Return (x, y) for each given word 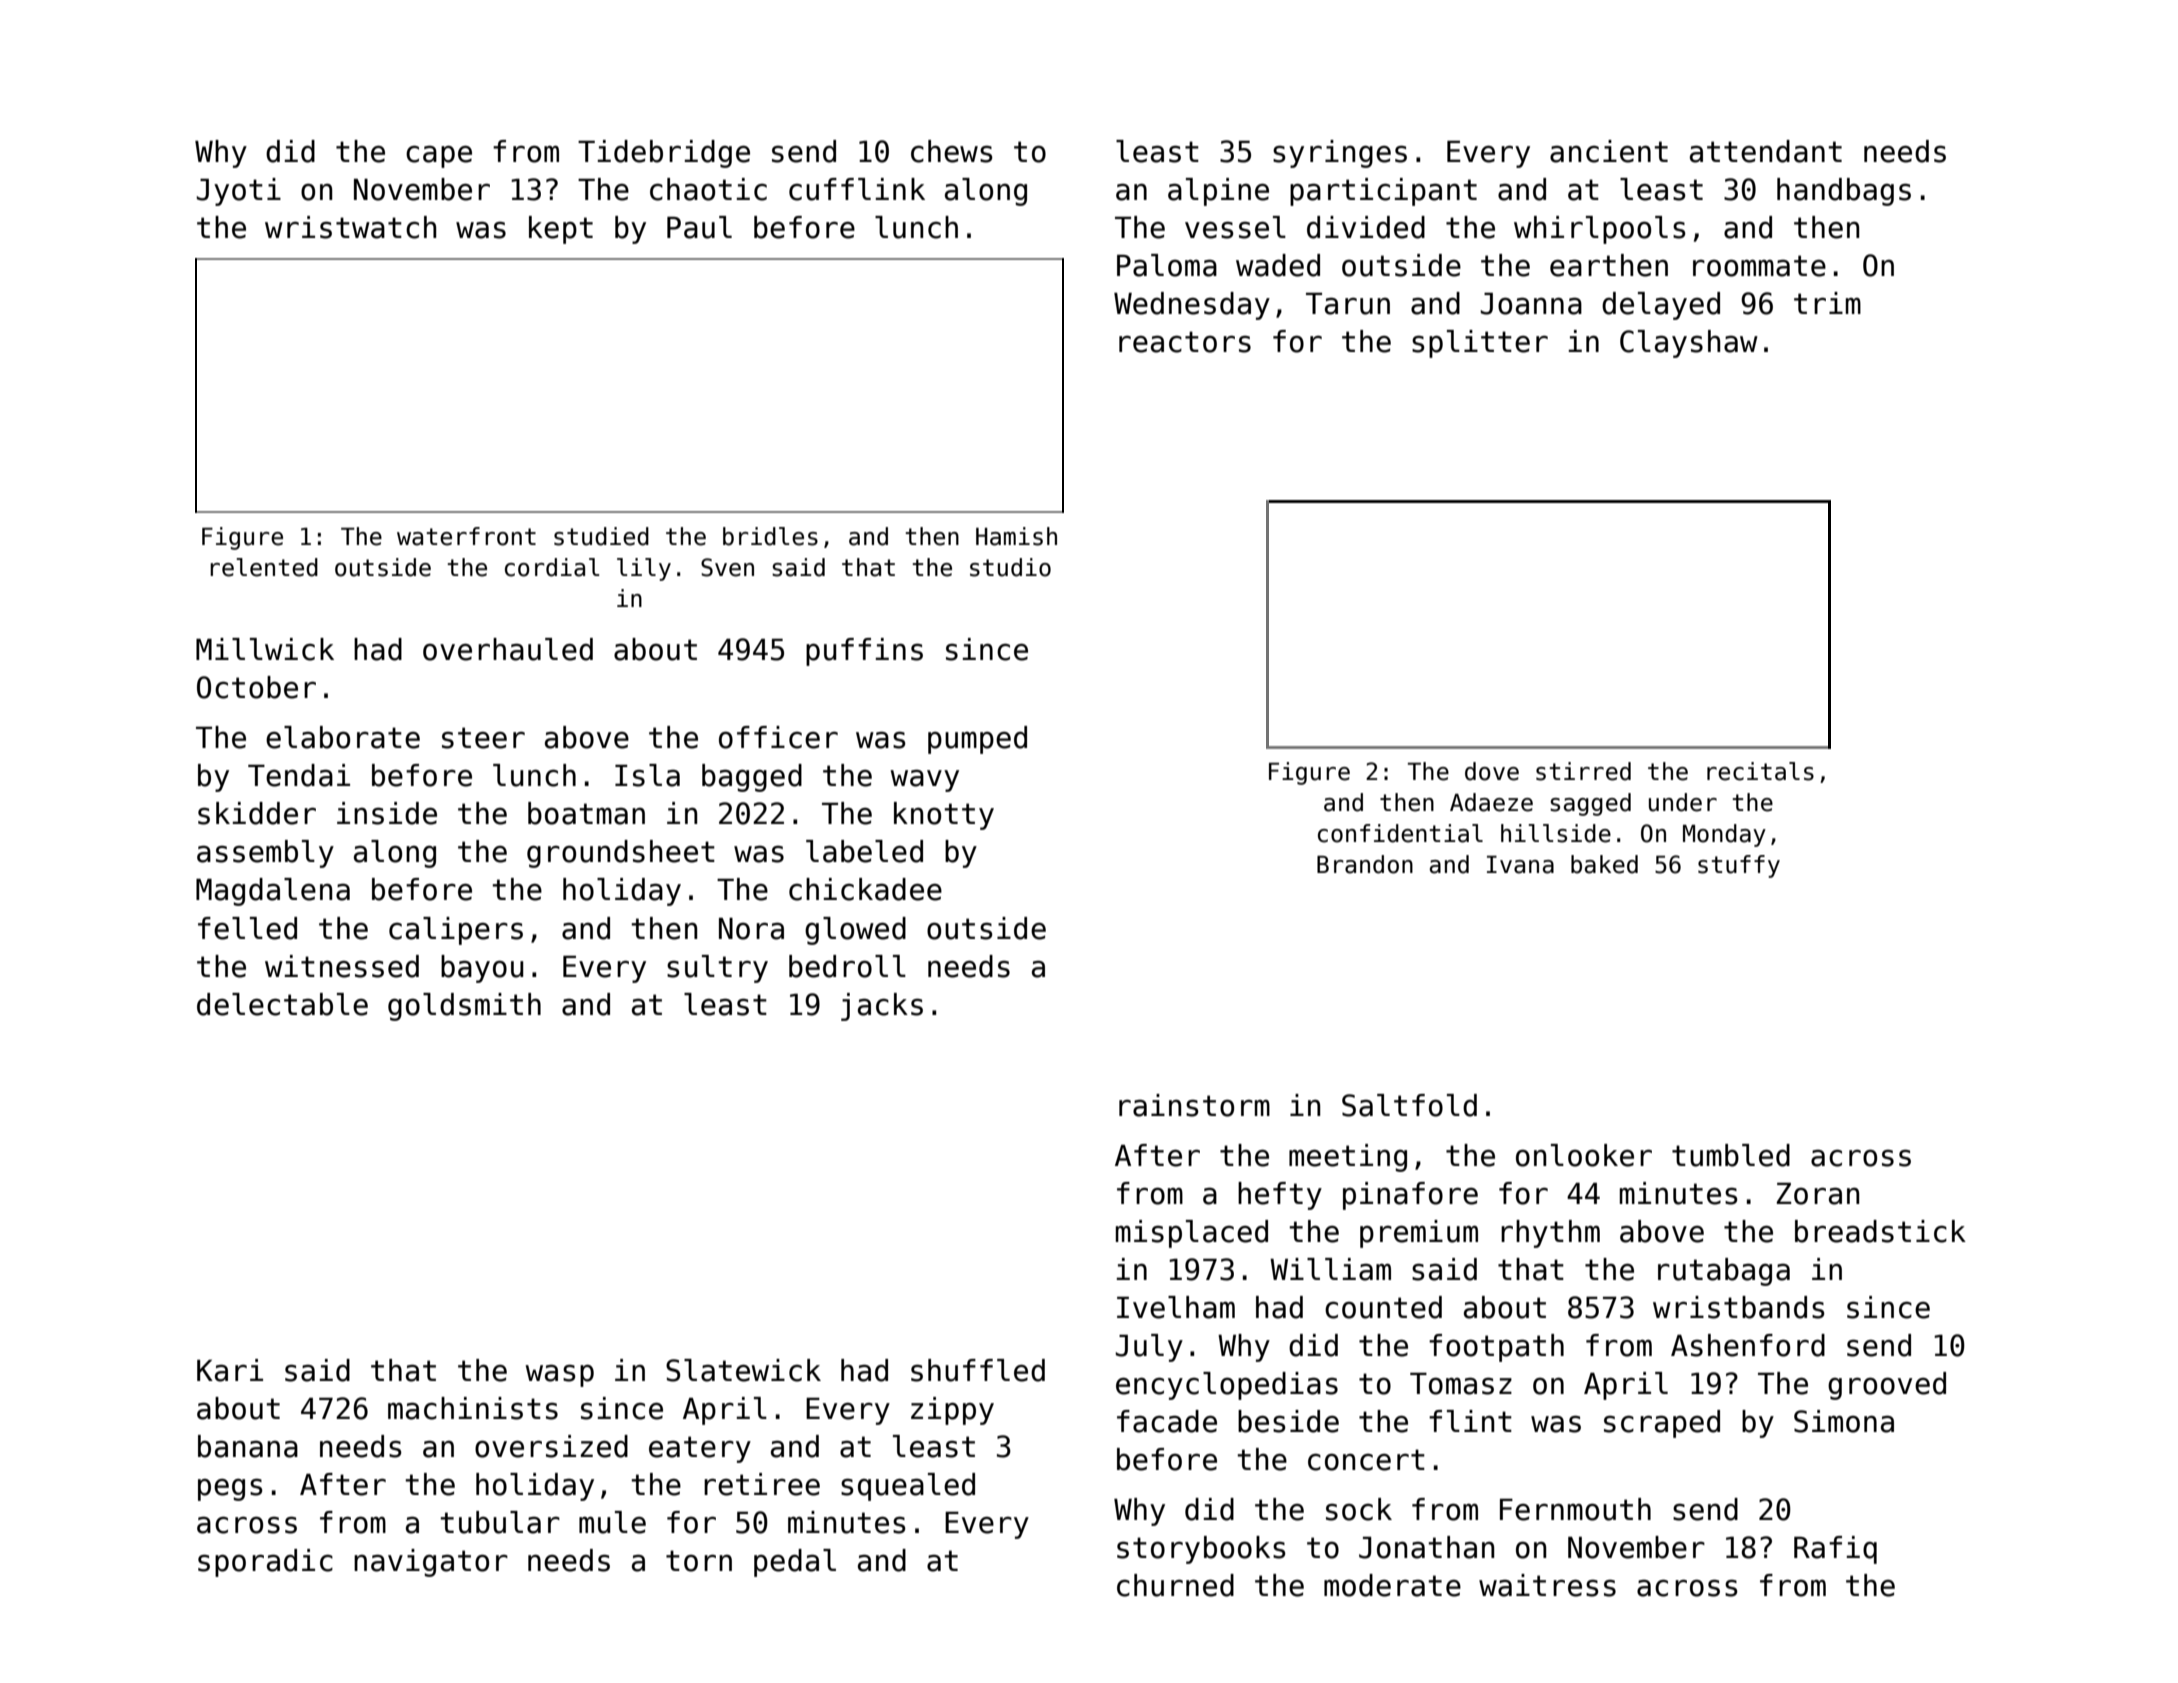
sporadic (265, 1563)
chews (952, 151)
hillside (1556, 833)
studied (601, 536)
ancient (1609, 151)
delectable (282, 1004)
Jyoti (239, 192)
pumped (977, 740)
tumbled (1731, 1155)
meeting (1348, 1158)
